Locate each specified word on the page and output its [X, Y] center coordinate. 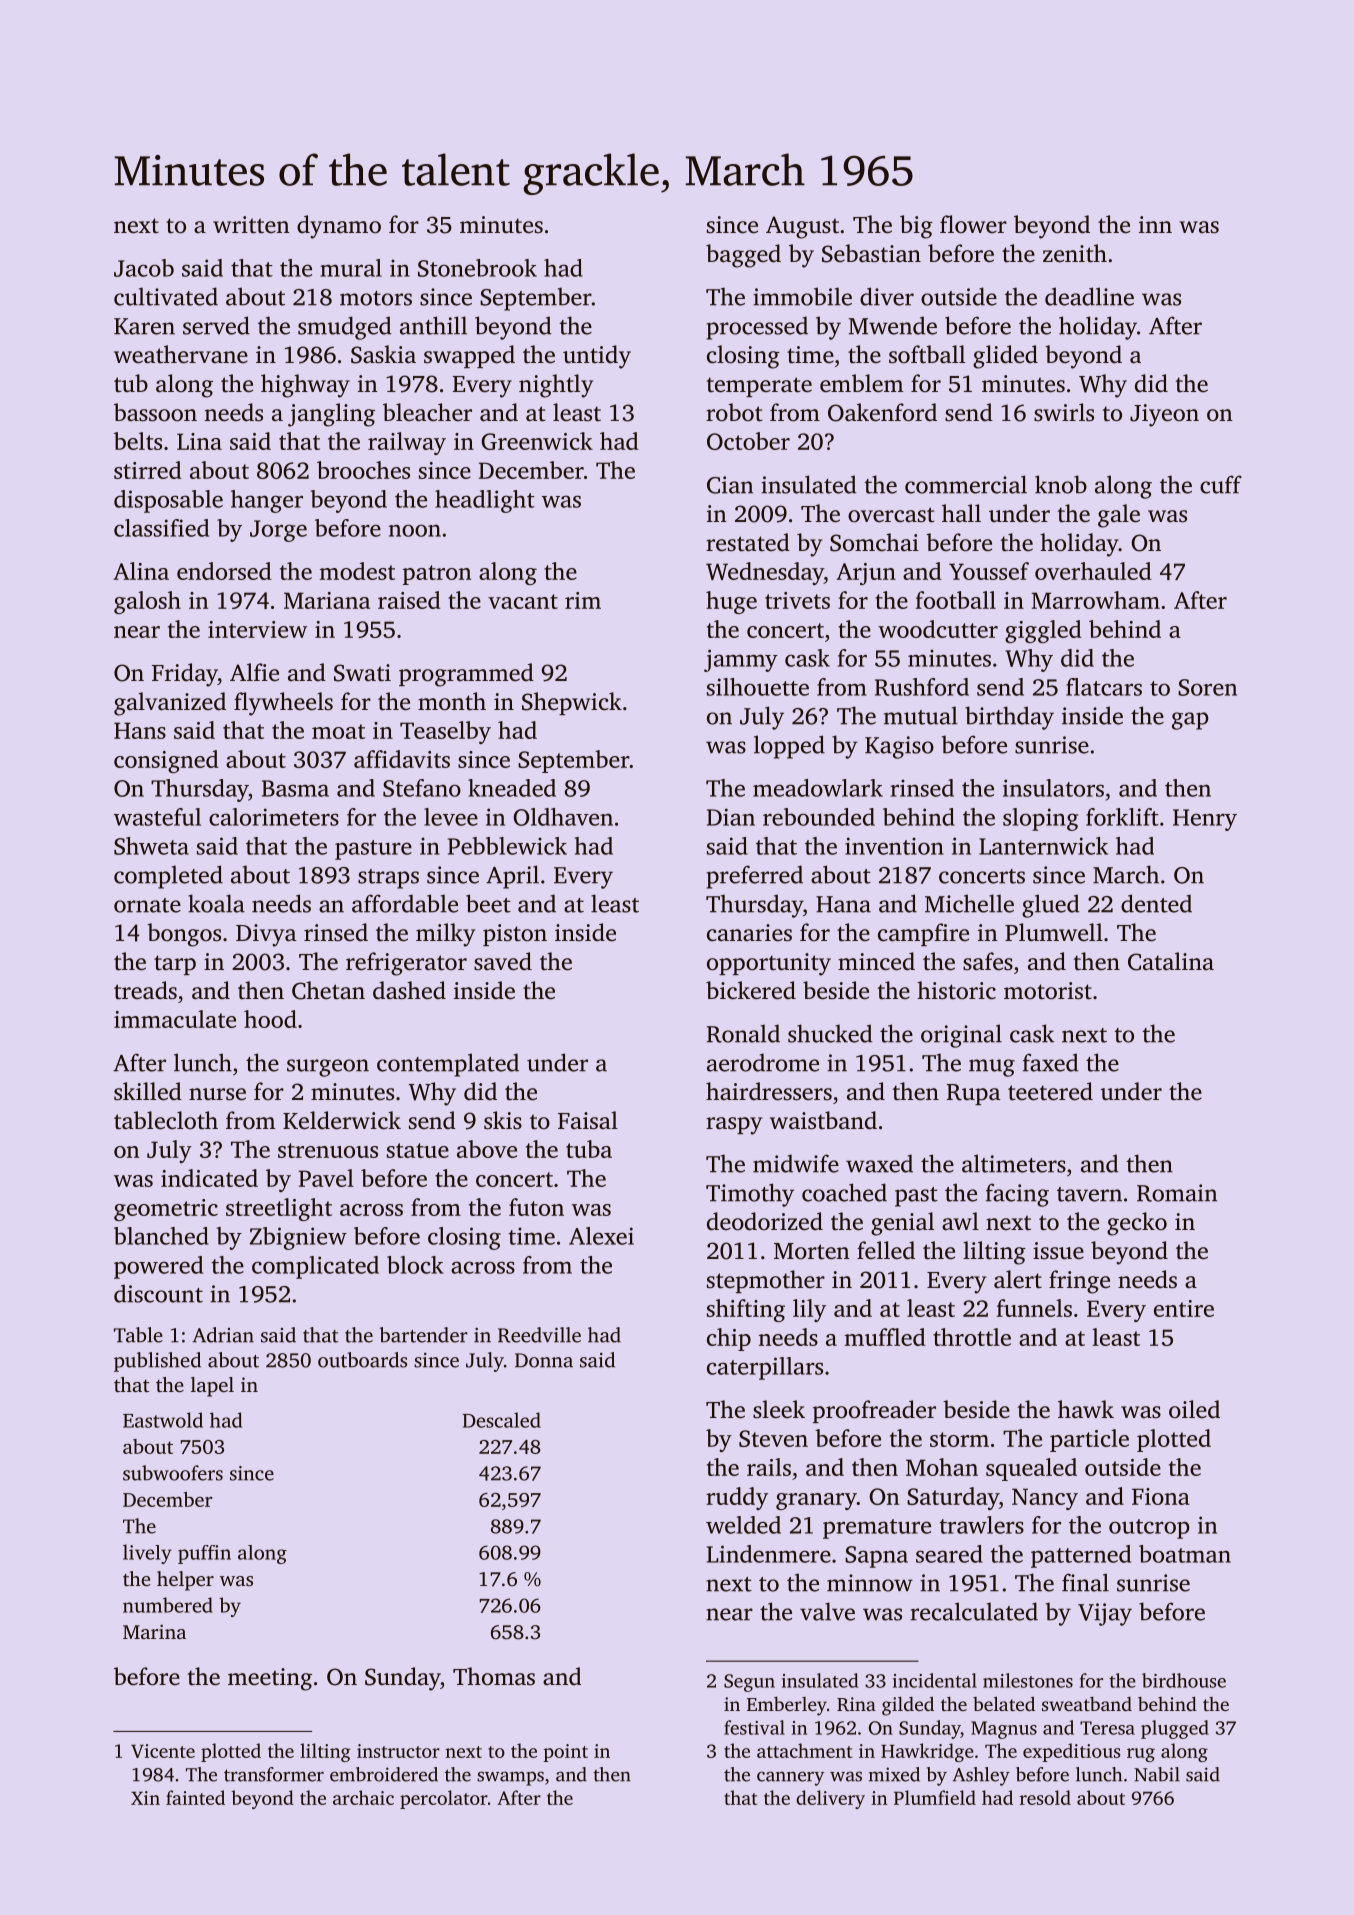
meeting [270, 1679]
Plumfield [935, 1797]
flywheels [283, 704]
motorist [1048, 991]
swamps [510, 1778]
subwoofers [173, 1473]
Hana [843, 904]
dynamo [339, 227]
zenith [1075, 253]
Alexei [601, 1236]
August [802, 227]
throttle [972, 1337]
